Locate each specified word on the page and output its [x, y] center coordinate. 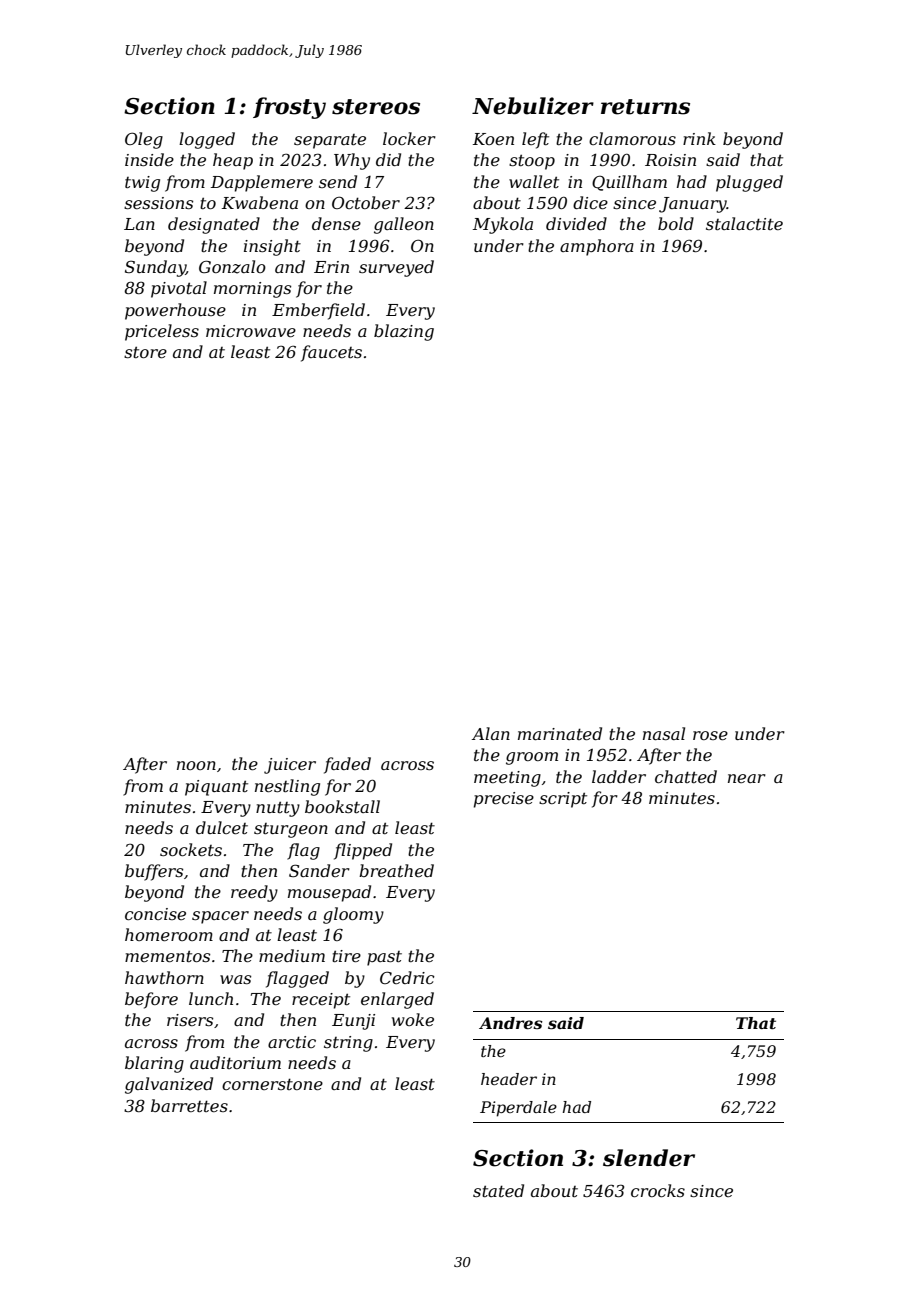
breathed [396, 870]
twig [142, 184]
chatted [686, 776]
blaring [154, 1064]
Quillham [629, 183]
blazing [404, 332]
